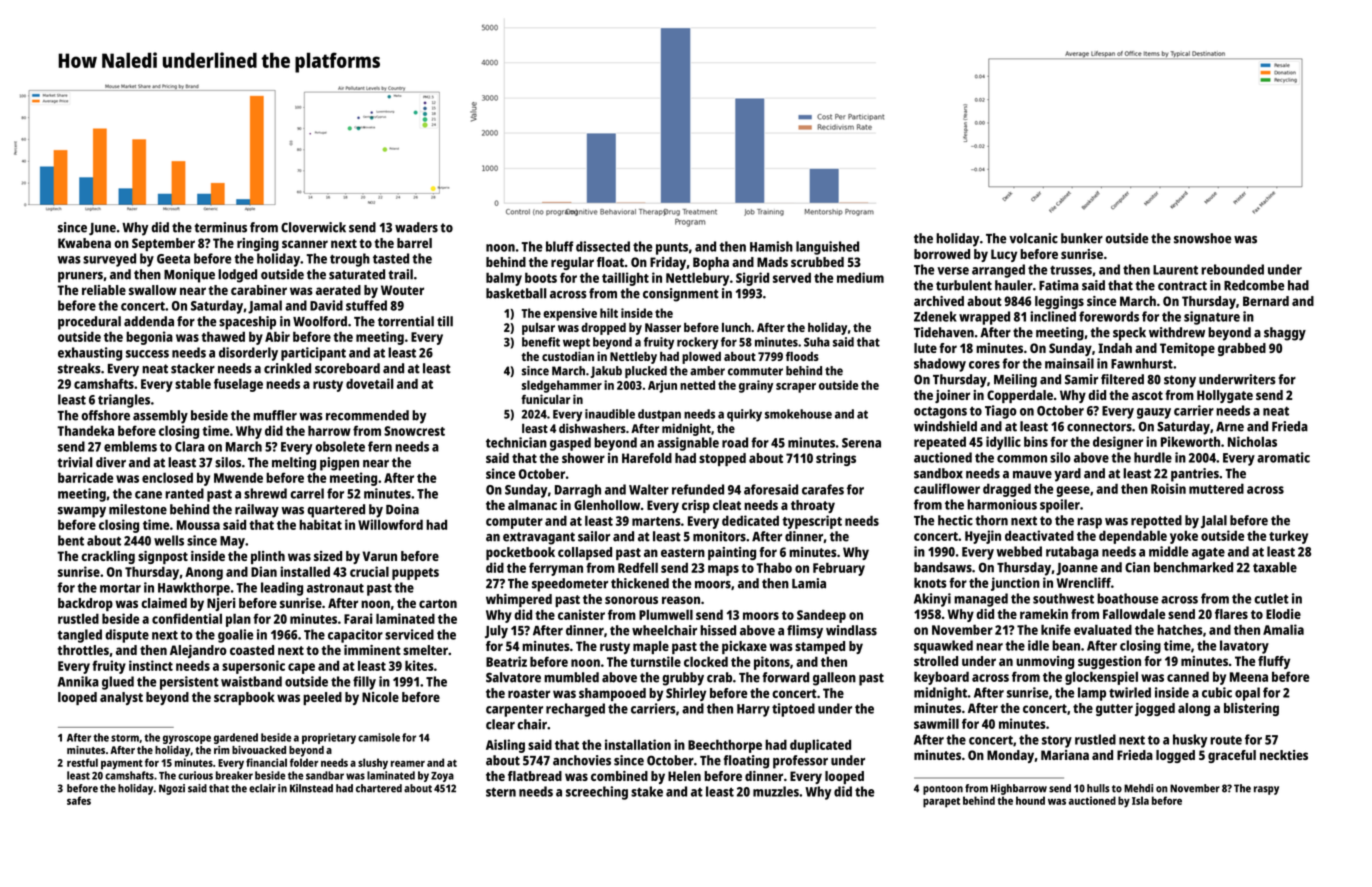 The image size is (1372, 887). What do you see at coordinates (585, 553) in the document?
I see `collapsed` at bounding box center [585, 553].
